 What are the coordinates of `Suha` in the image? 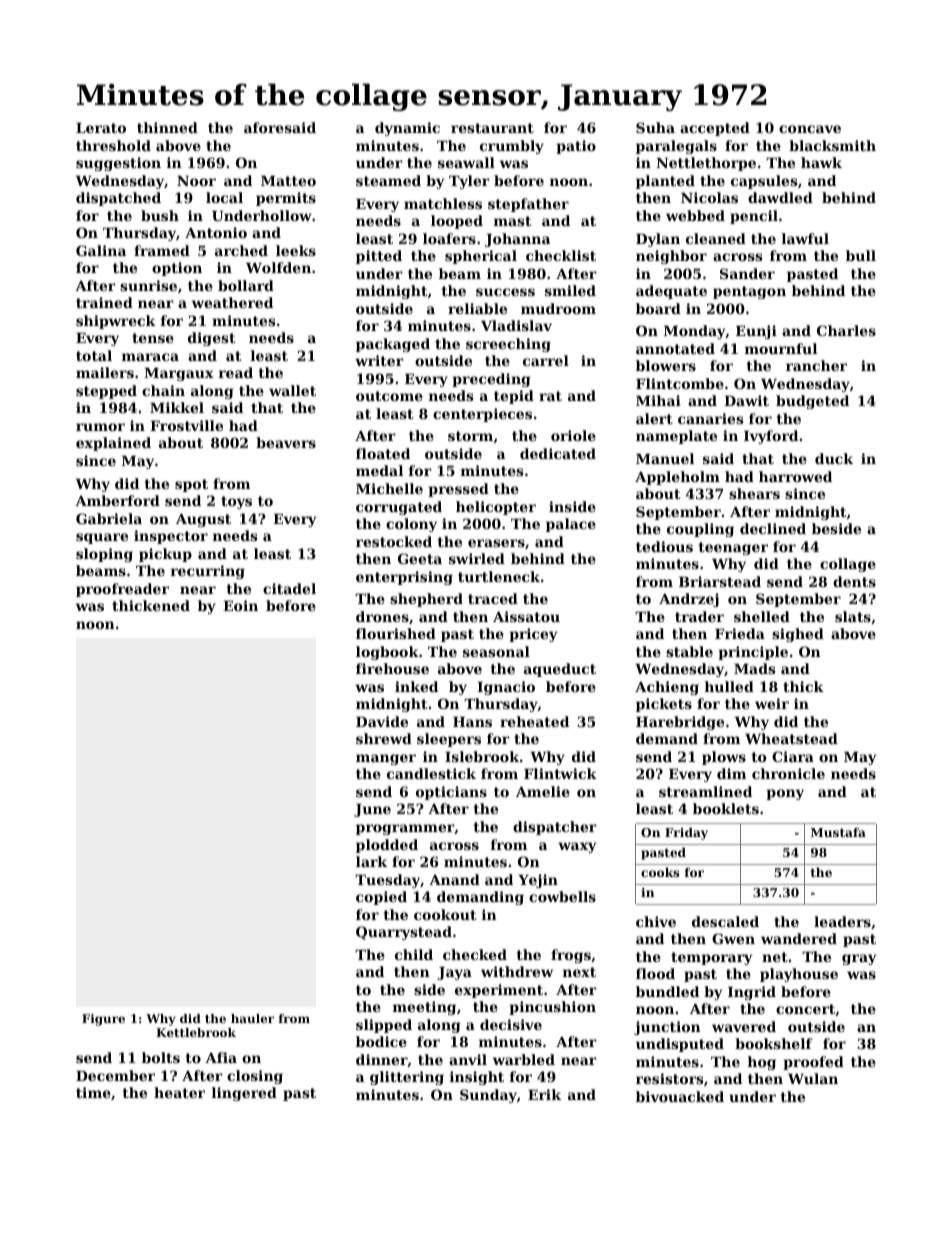 It's located at (655, 127).
